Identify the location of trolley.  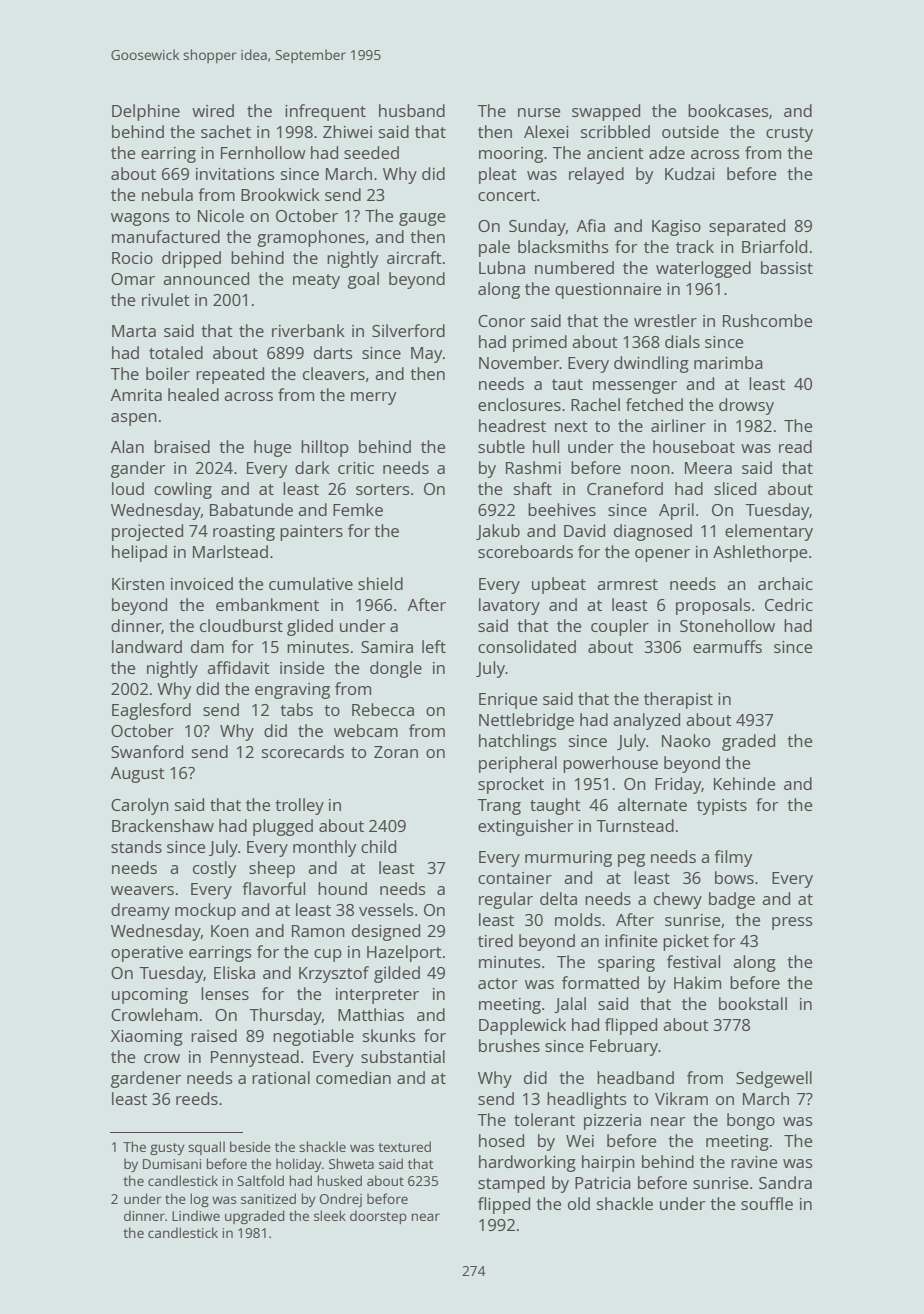
(299, 806).
